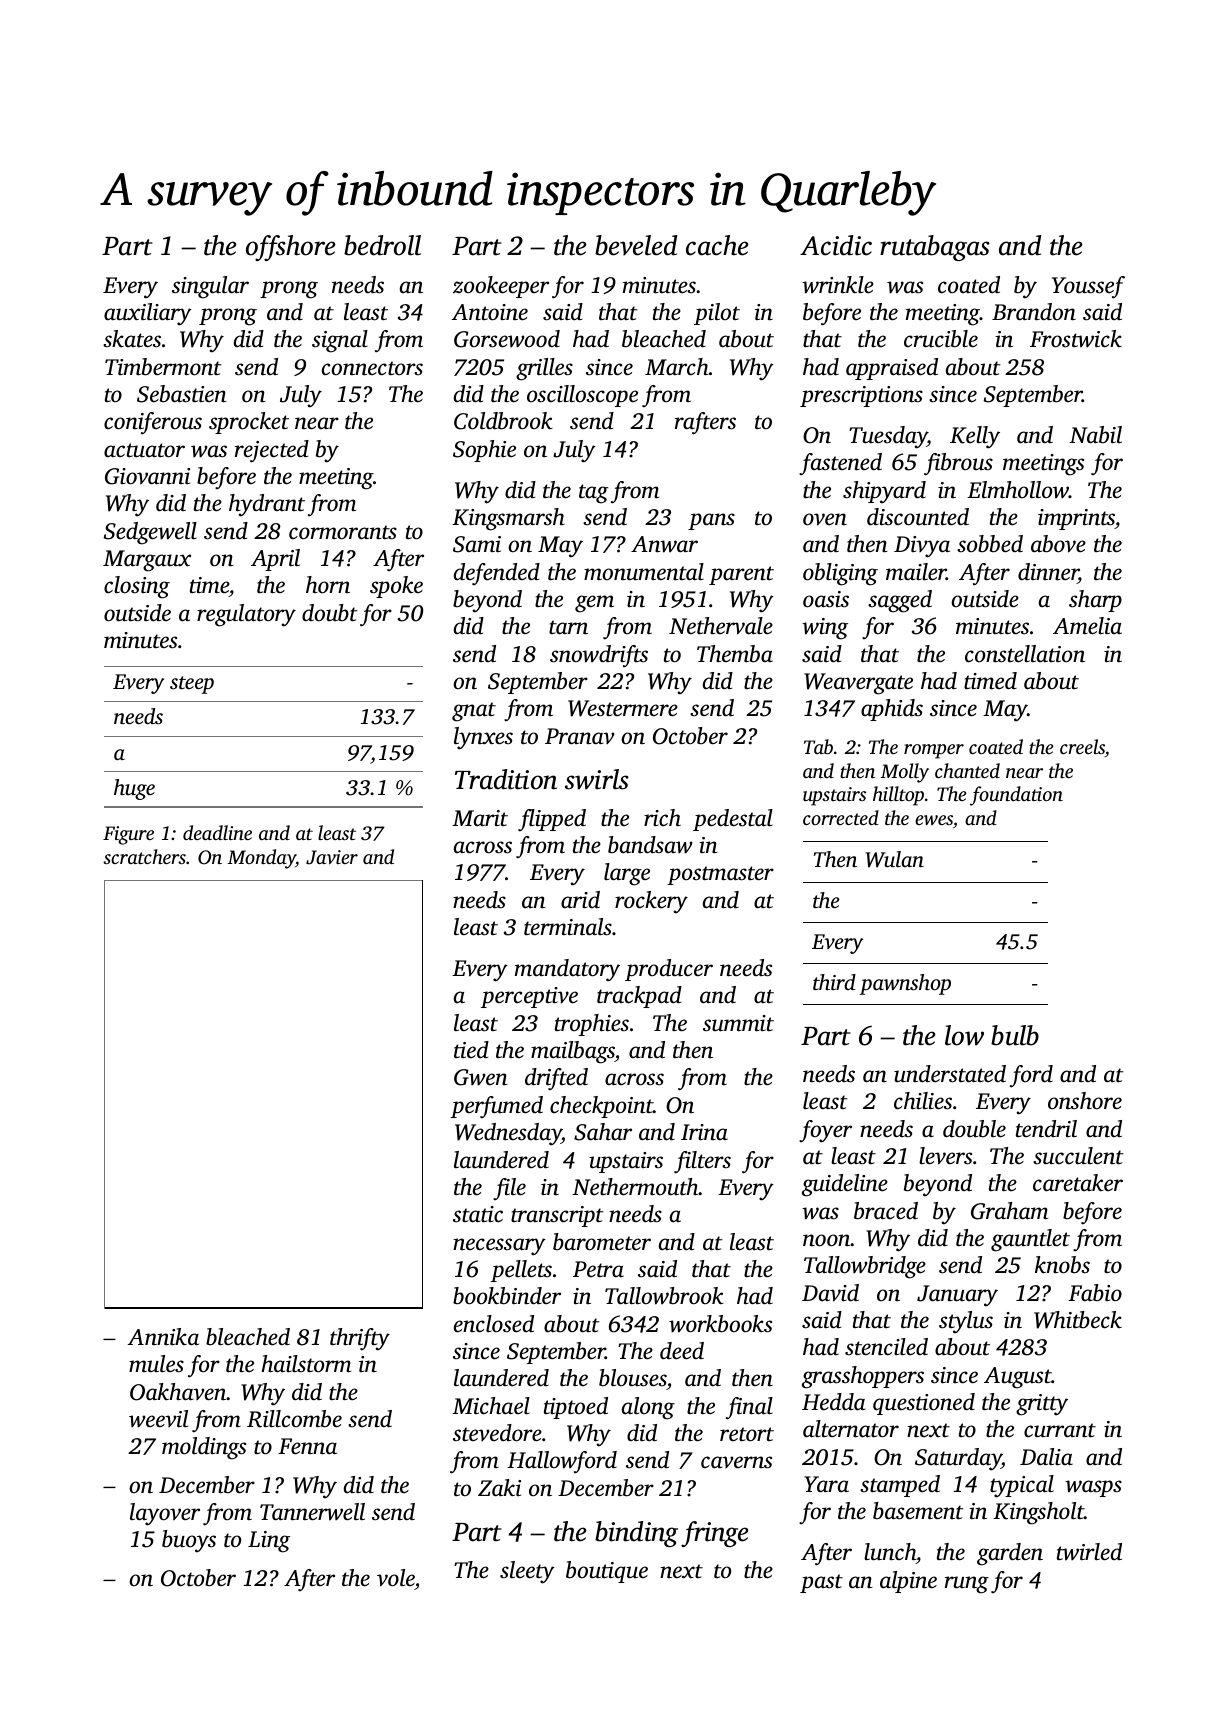 The height and width of the document is (1734, 1226). What do you see at coordinates (1034, 312) in the document?
I see `Brandon` at bounding box center [1034, 312].
